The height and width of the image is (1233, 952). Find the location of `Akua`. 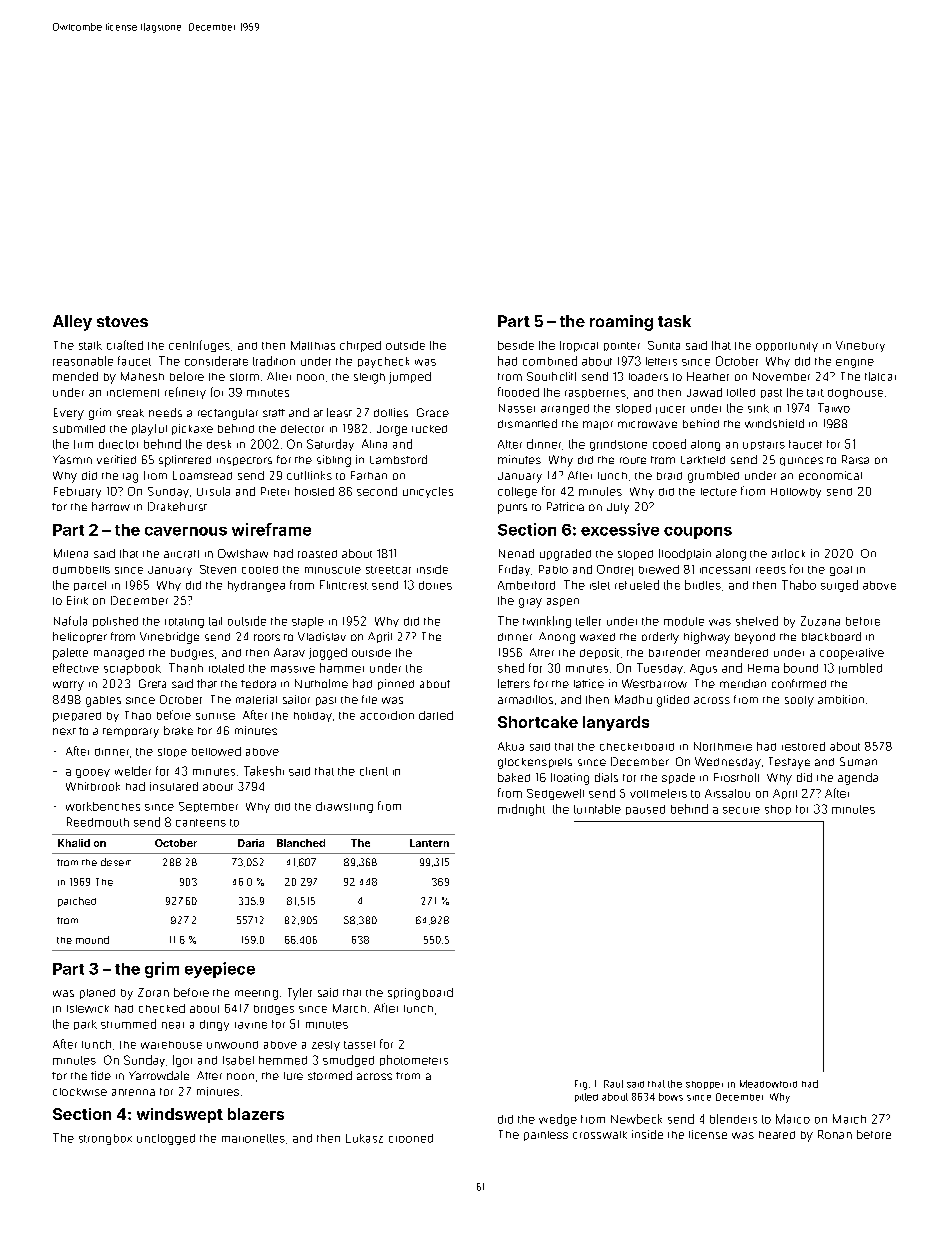

Akua is located at coordinates (511, 746).
